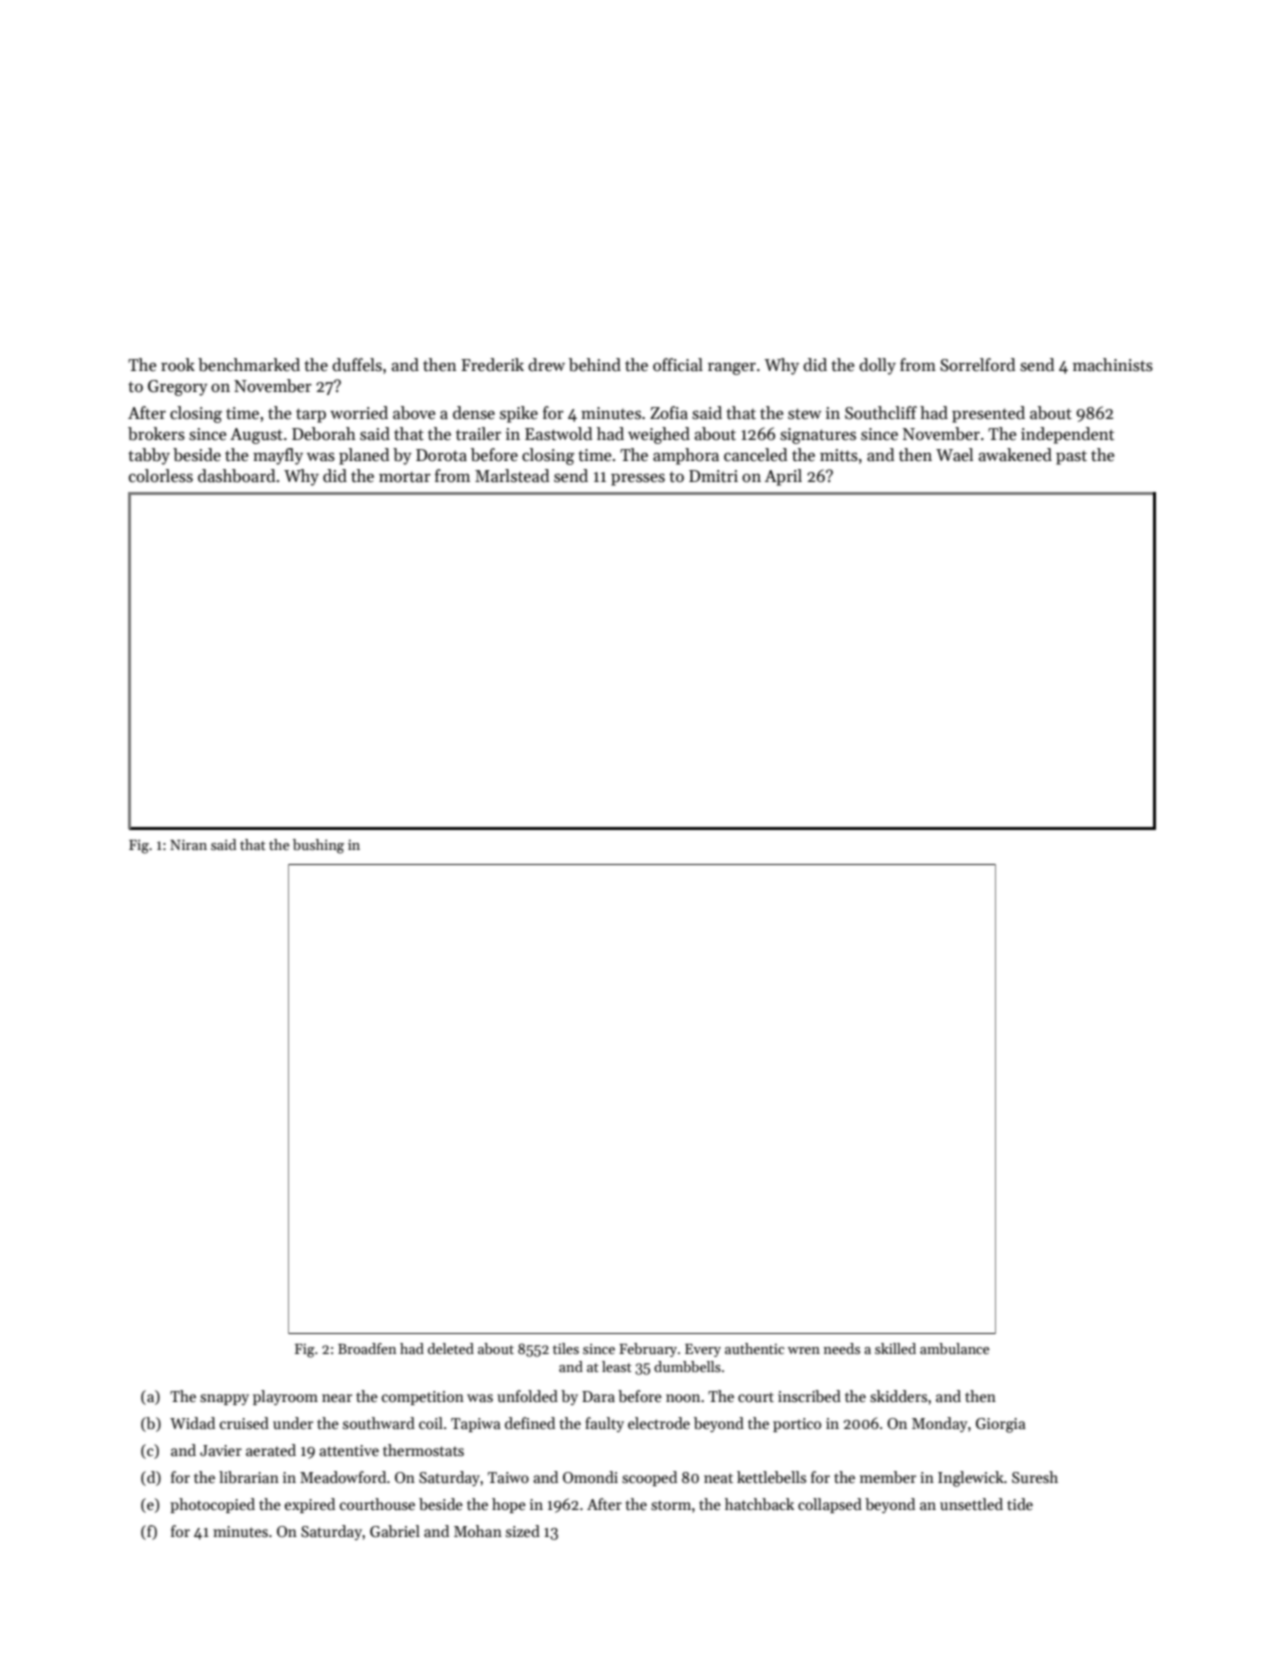 The image size is (1284, 1662). Describe the element at coordinates (188, 844) in the screenshot. I see `Niran` at that location.
